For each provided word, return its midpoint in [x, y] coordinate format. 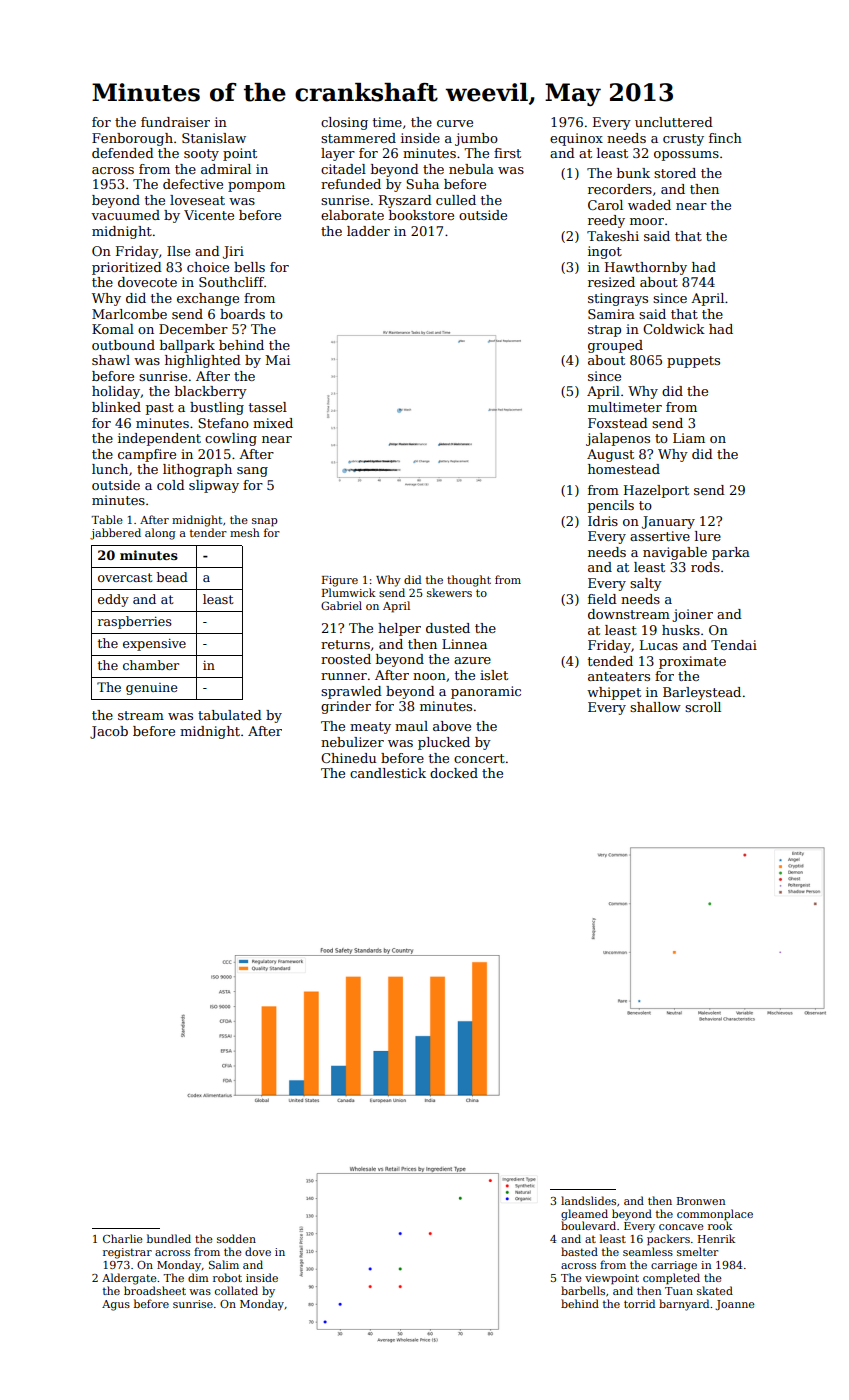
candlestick [388, 773]
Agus [116, 1305]
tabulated [230, 715]
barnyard [684, 1305]
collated [236, 1290]
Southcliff [231, 282]
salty [646, 584]
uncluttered [674, 122]
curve [455, 123]
